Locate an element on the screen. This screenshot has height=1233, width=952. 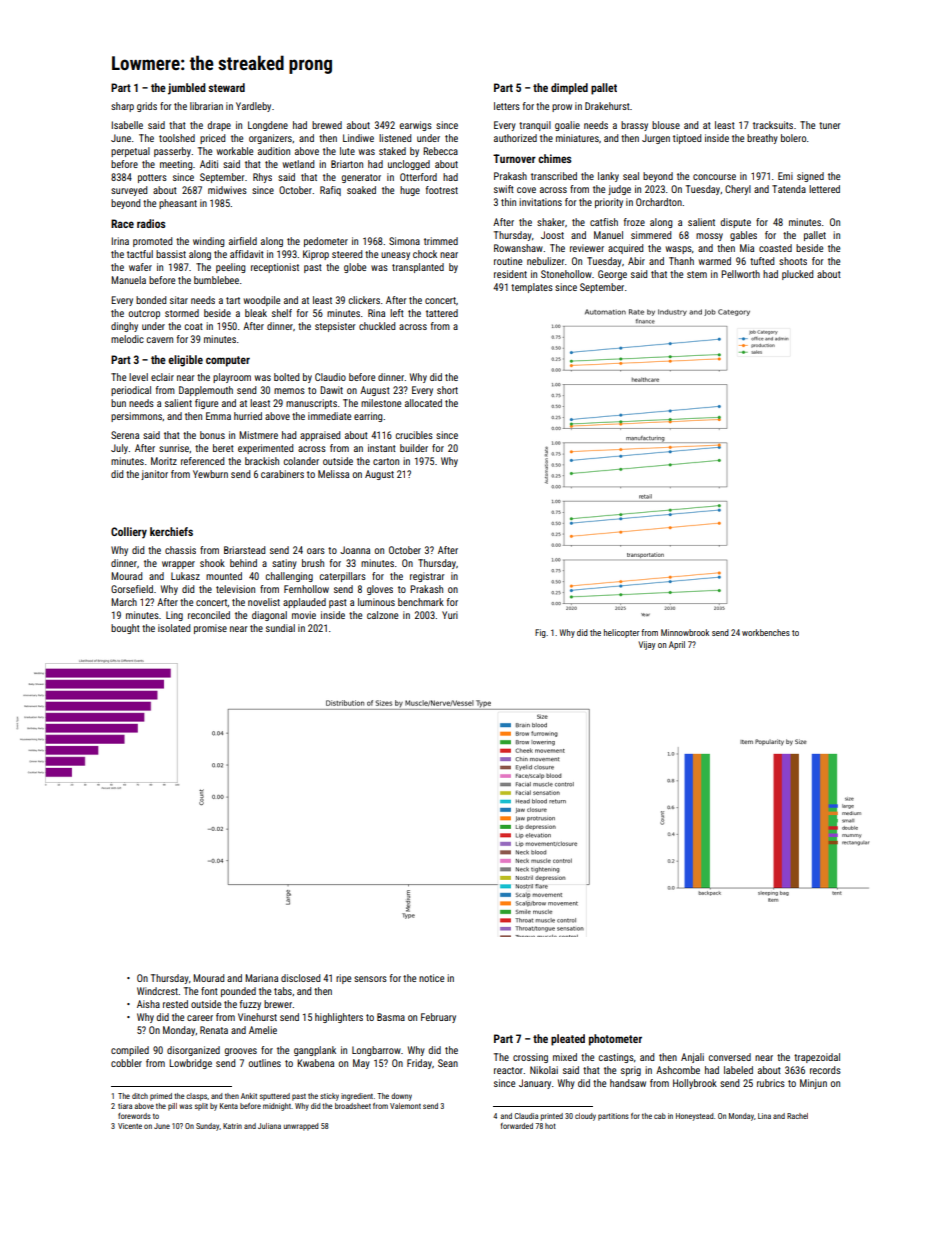
cloudy is located at coordinates (585, 1117).
